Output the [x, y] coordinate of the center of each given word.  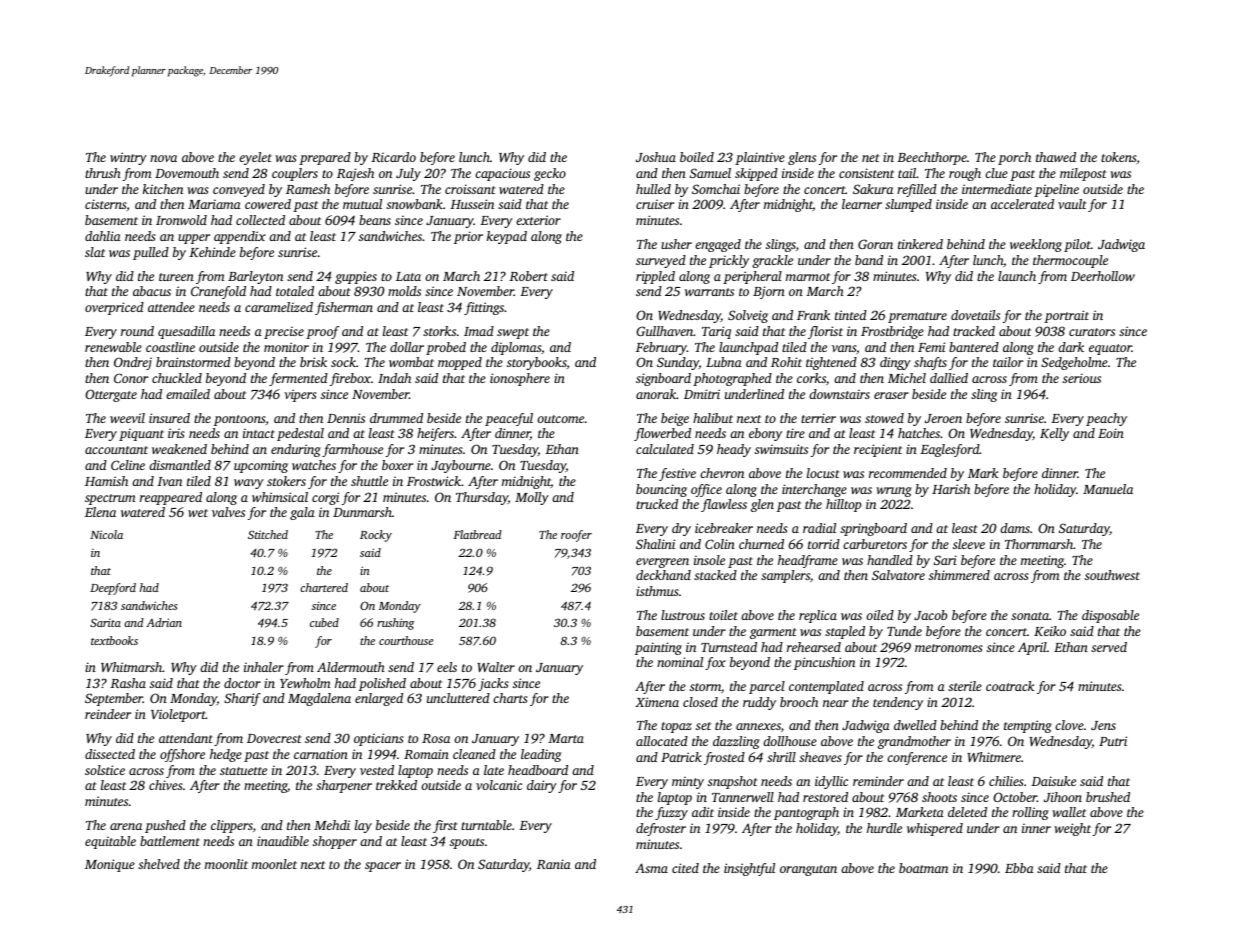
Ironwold [181, 220]
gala [302, 513]
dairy [542, 786]
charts [510, 698]
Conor [131, 378]
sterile [965, 686]
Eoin [1111, 433]
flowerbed [662, 434]
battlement [170, 841]
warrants [709, 292]
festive [677, 474]
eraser [891, 395]
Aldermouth [351, 667]
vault [1072, 204]
